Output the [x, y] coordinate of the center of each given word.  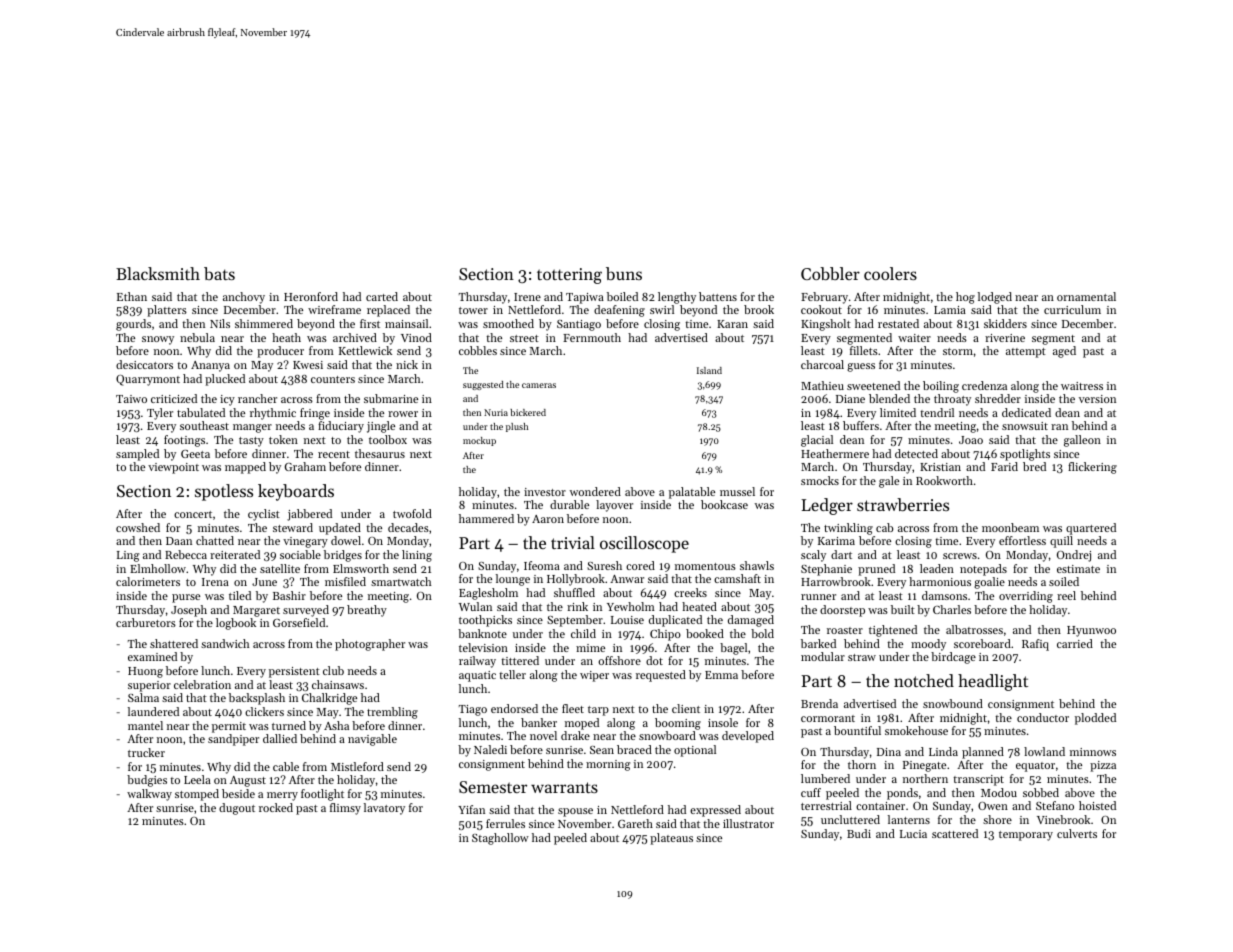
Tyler [160, 414]
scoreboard [982, 643]
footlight [322, 795]
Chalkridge [329, 699]
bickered [528, 412]
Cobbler [830, 273]
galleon [1082, 441]
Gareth [635, 823]
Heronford [311, 296]
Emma [721, 675]
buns [624, 273]
